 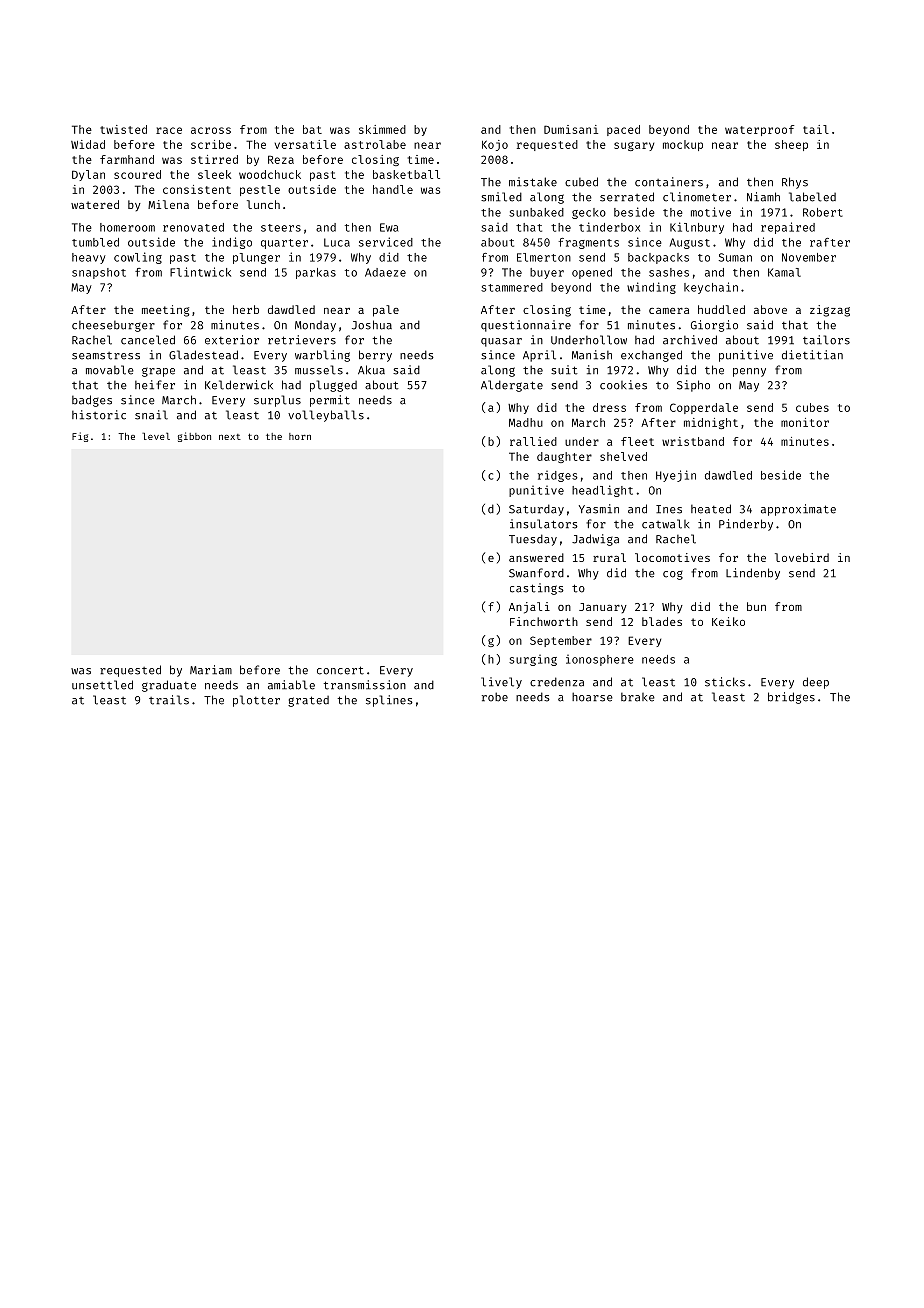 I want to click on Kamal, so click(x=784, y=272).
